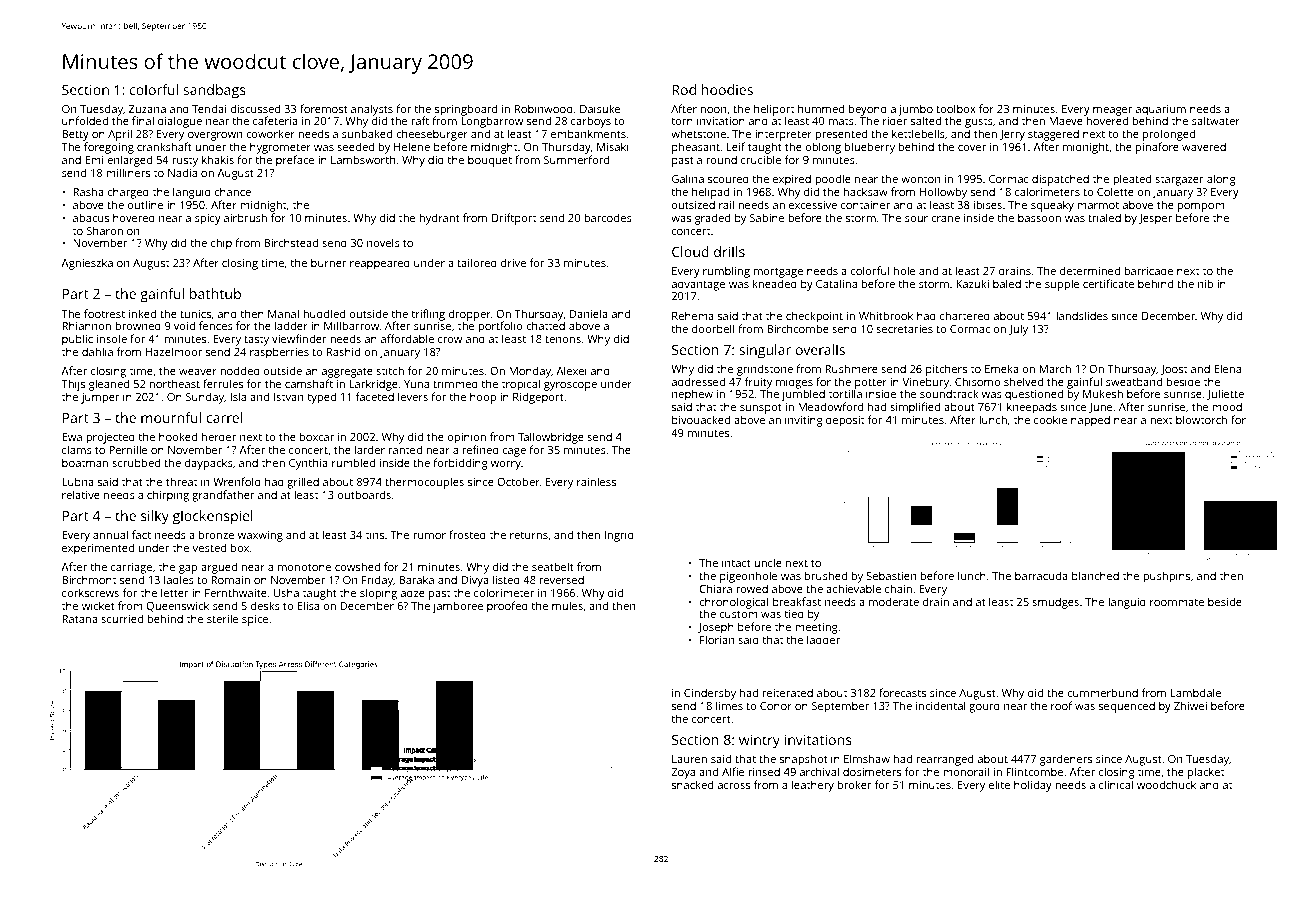 The width and height of the screenshot is (1308, 924). I want to click on addressed, so click(698, 381).
